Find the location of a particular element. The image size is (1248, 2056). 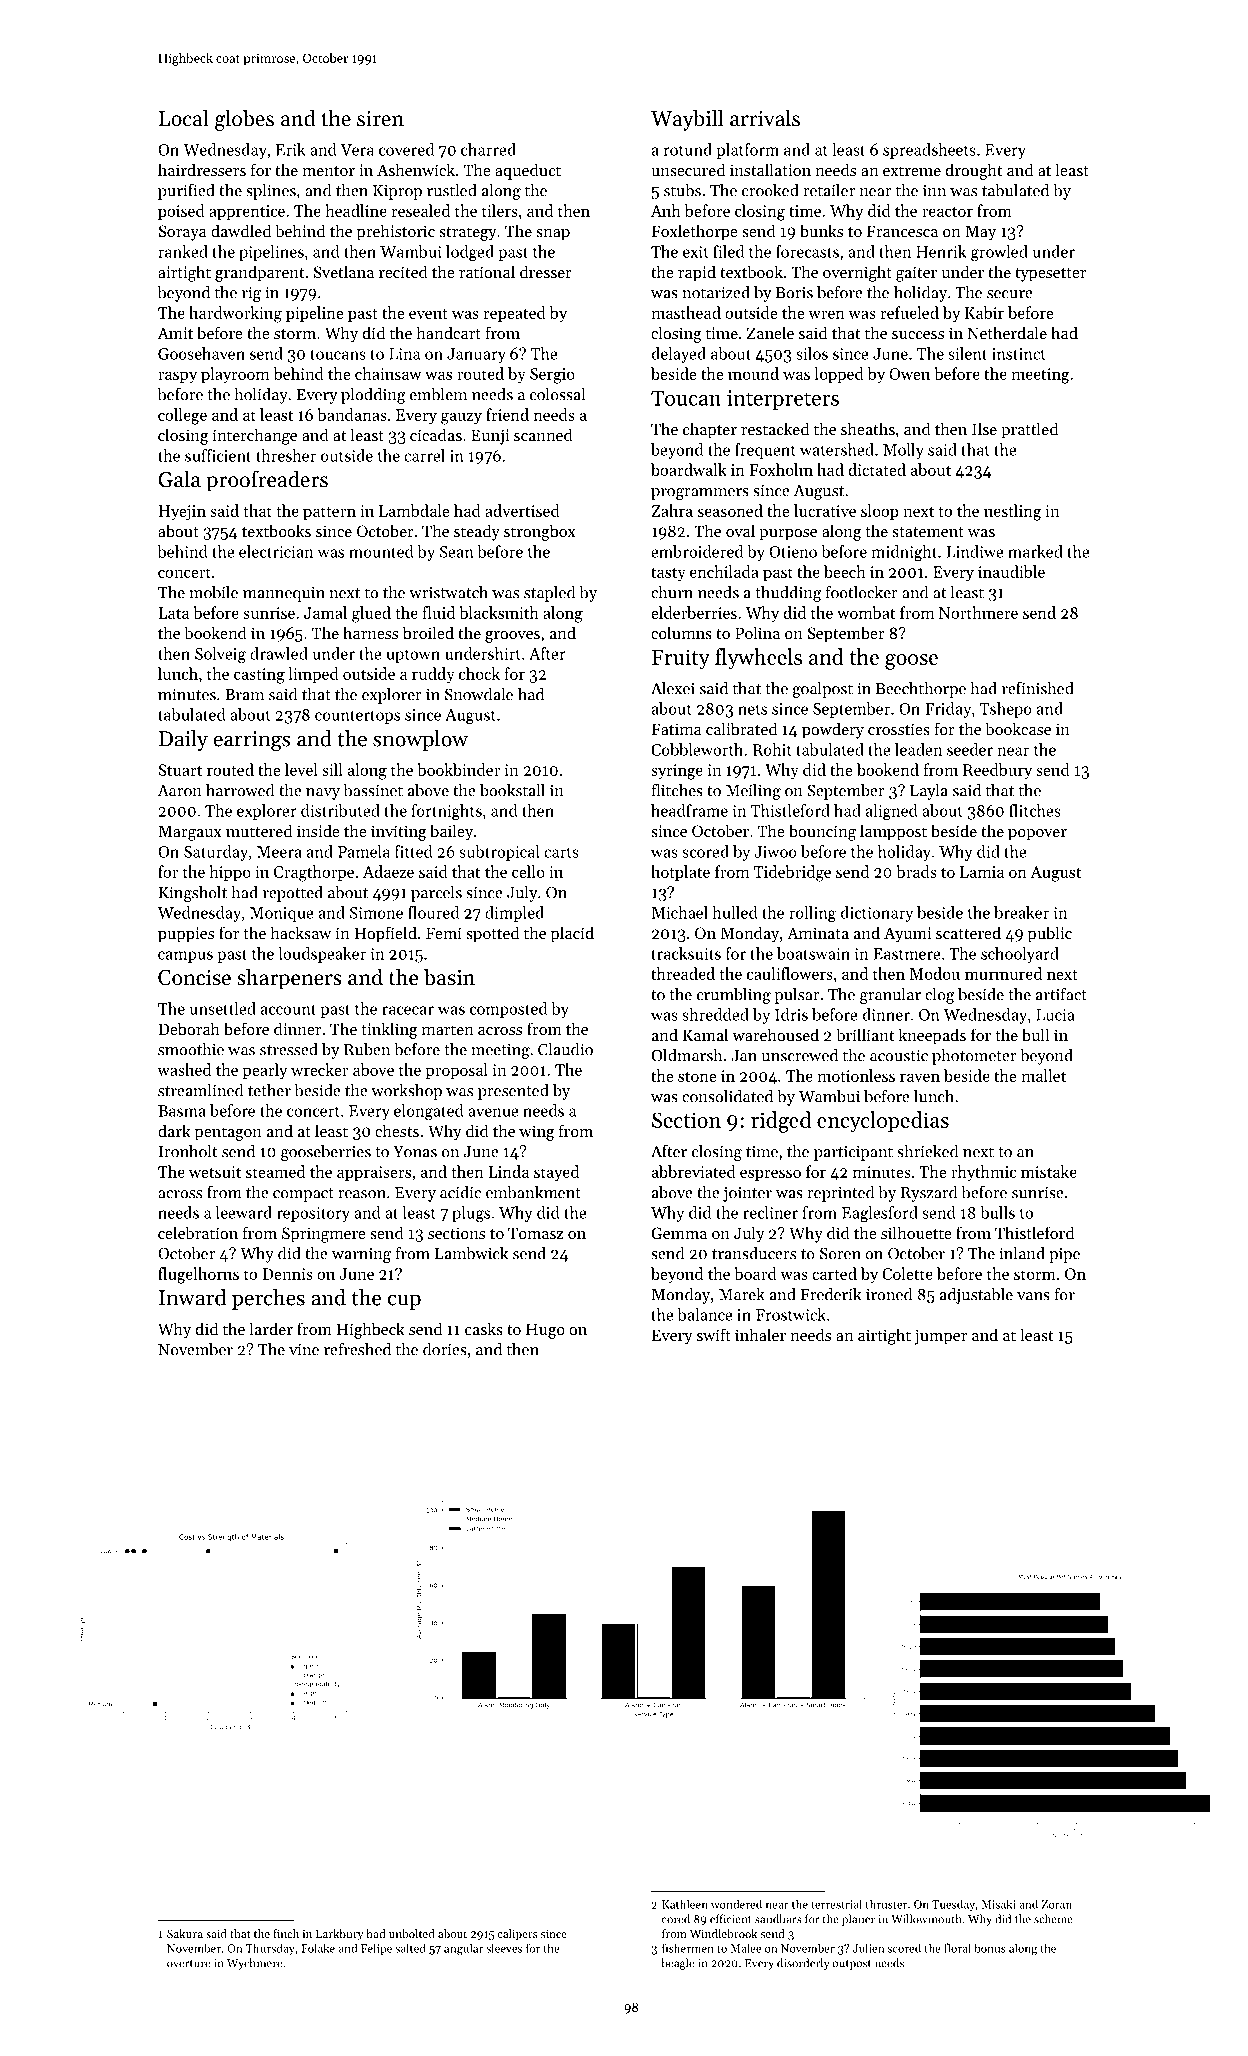

calibrated is located at coordinates (741, 728).
